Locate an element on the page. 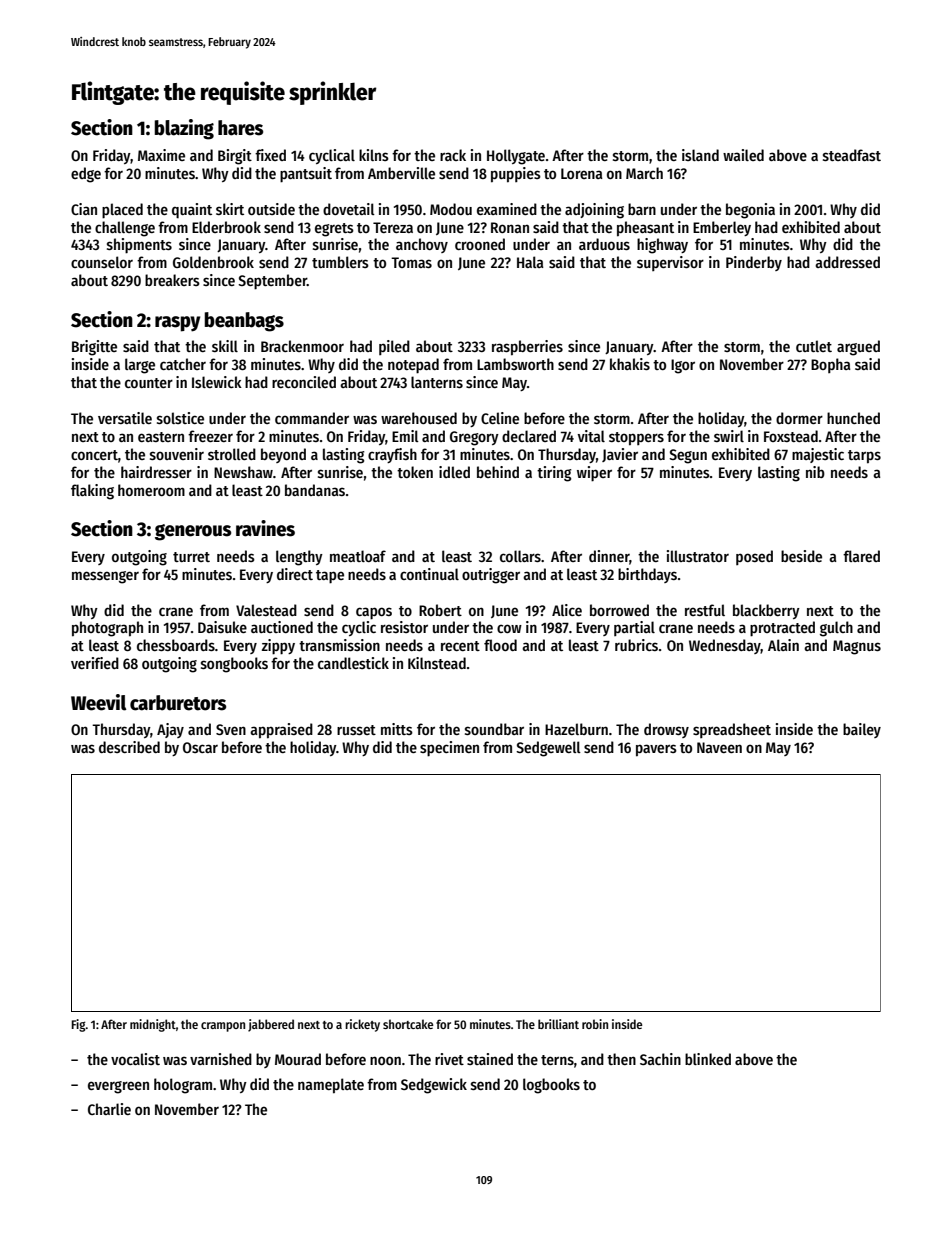 This document has height=1233, width=952. Birgit is located at coordinates (235, 157).
